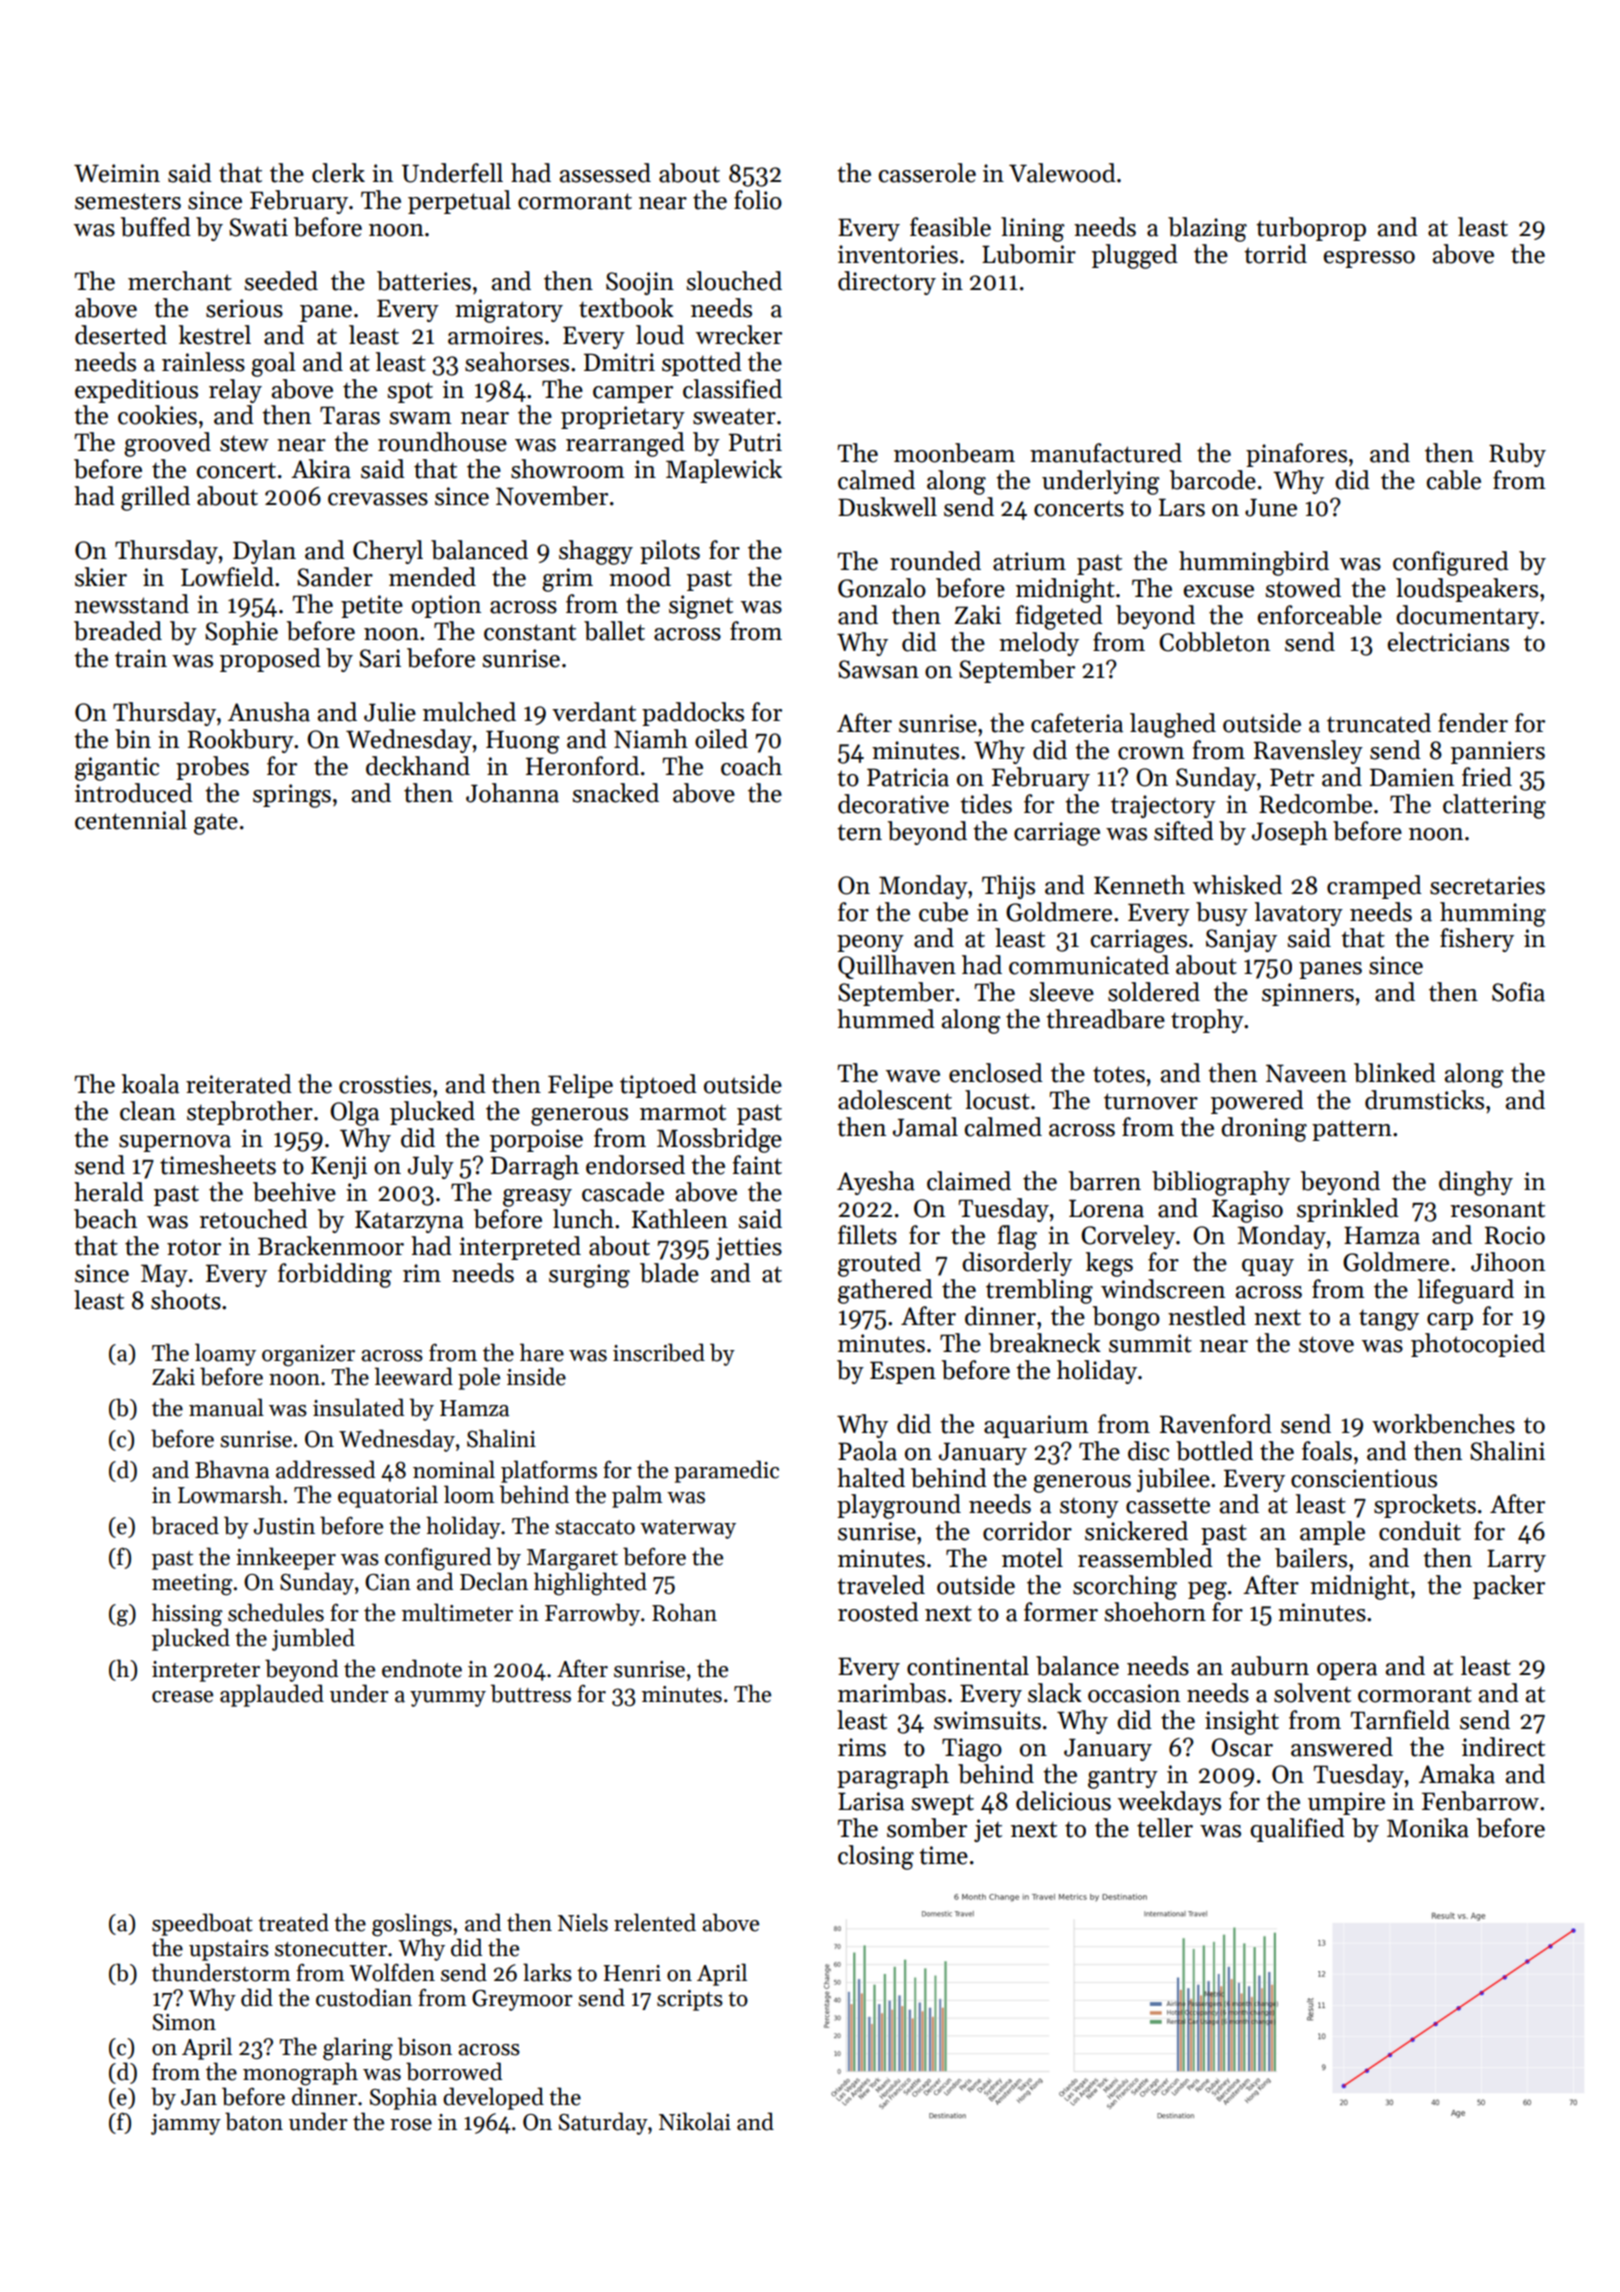  Describe the element at coordinates (1369, 259) in the screenshot. I see `espresso` at that location.
